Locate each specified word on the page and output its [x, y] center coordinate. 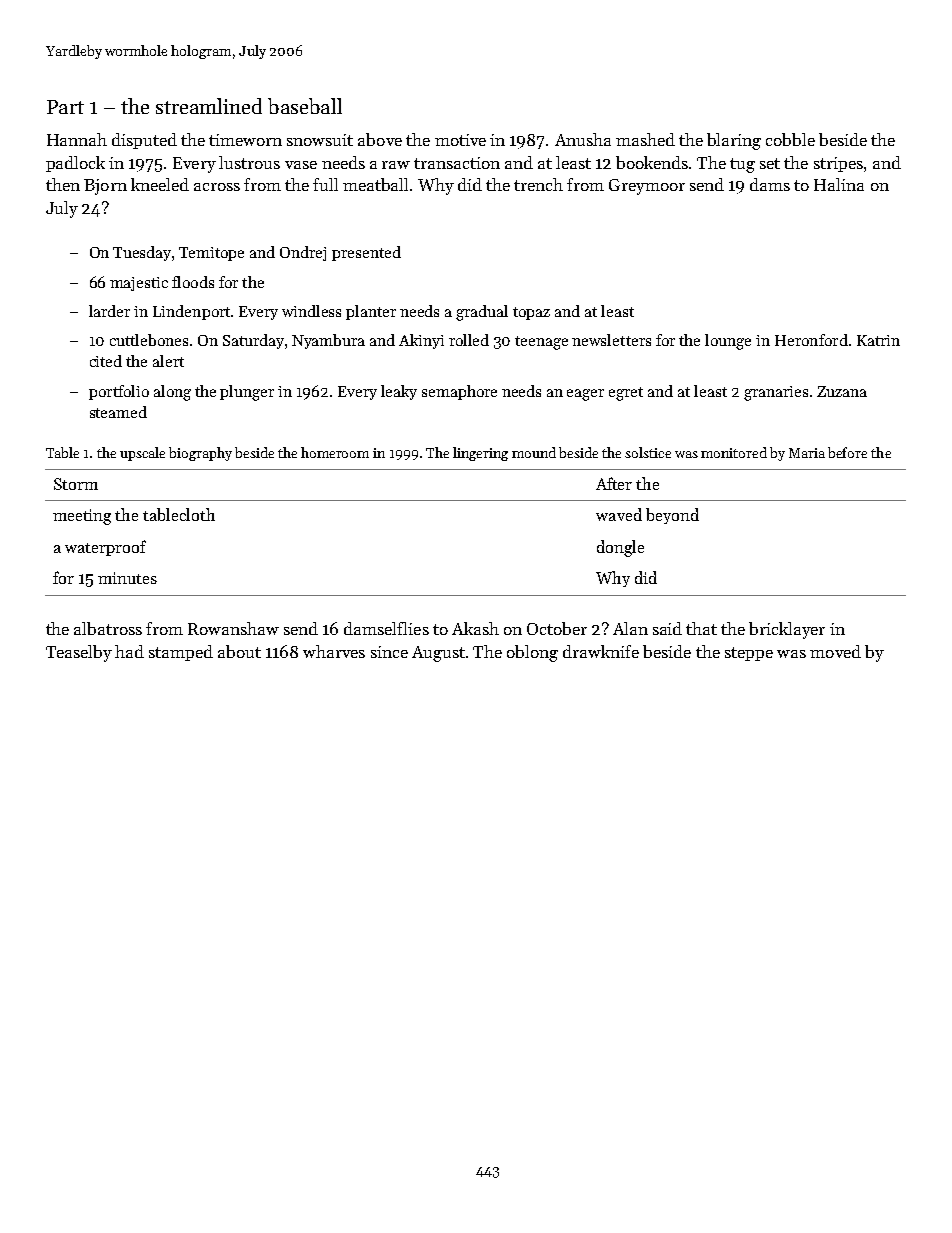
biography [200, 454]
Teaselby [79, 653]
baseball [305, 106]
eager [585, 395]
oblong [532, 653]
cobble [790, 139]
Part [65, 107]
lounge [728, 342]
